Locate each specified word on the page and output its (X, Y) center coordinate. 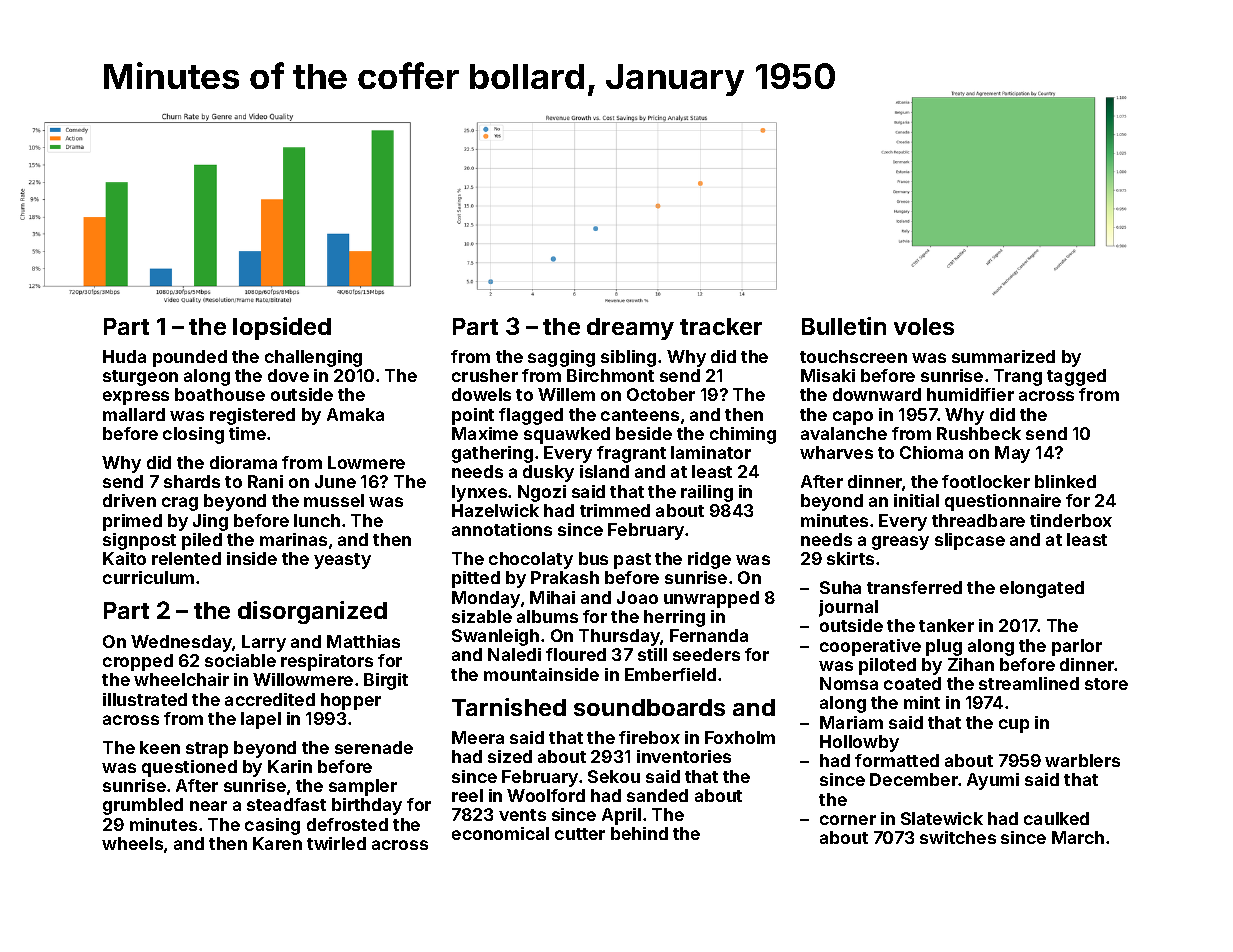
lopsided (282, 328)
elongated (1042, 589)
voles (924, 326)
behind (639, 833)
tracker (721, 326)
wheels (132, 843)
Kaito (124, 558)
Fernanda (709, 635)
